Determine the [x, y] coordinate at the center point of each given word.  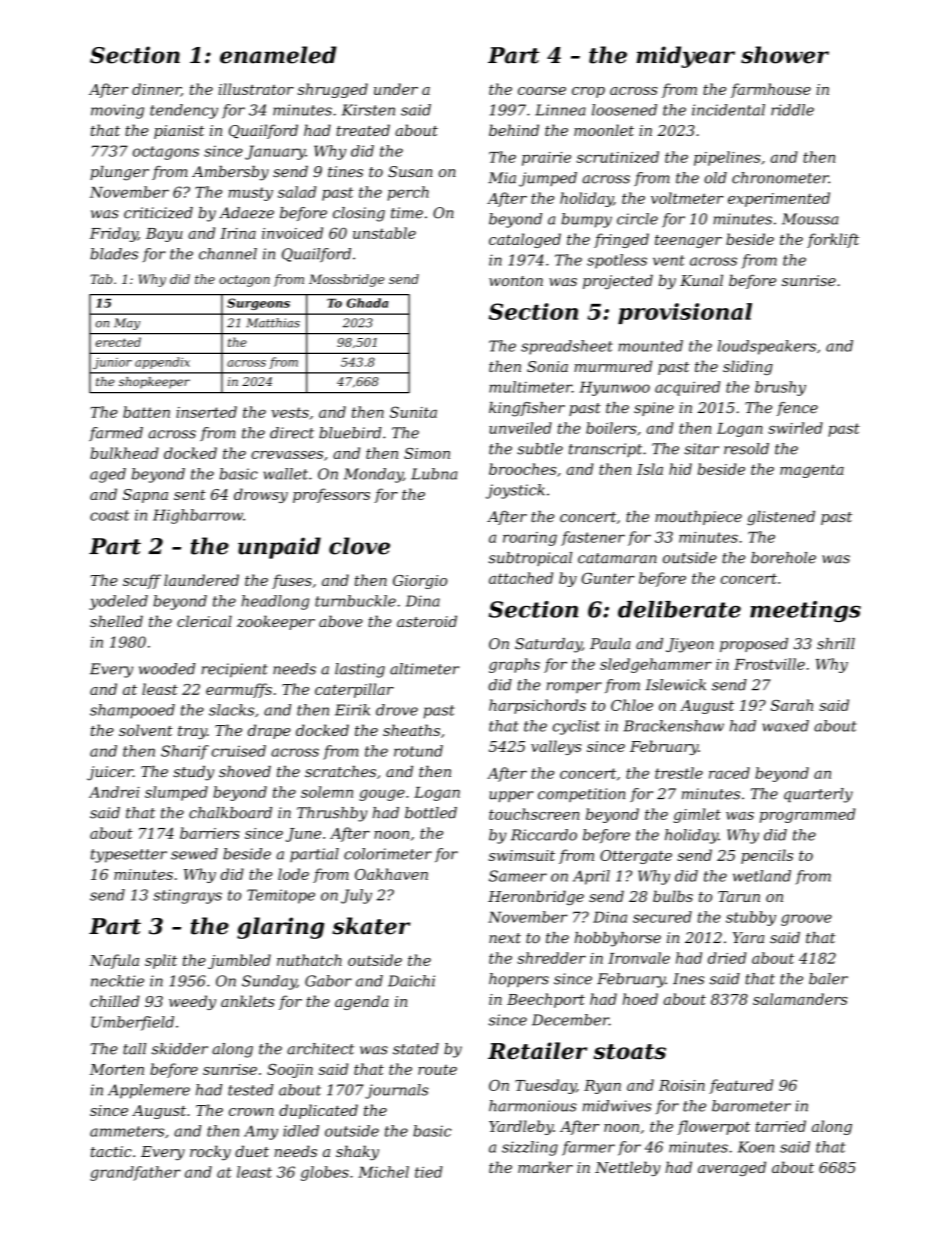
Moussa [810, 219]
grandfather [135, 1173]
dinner [156, 90]
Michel [383, 1172]
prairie [546, 159]
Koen [756, 1147]
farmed [116, 434]
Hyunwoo [614, 388]
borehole [783, 558]
